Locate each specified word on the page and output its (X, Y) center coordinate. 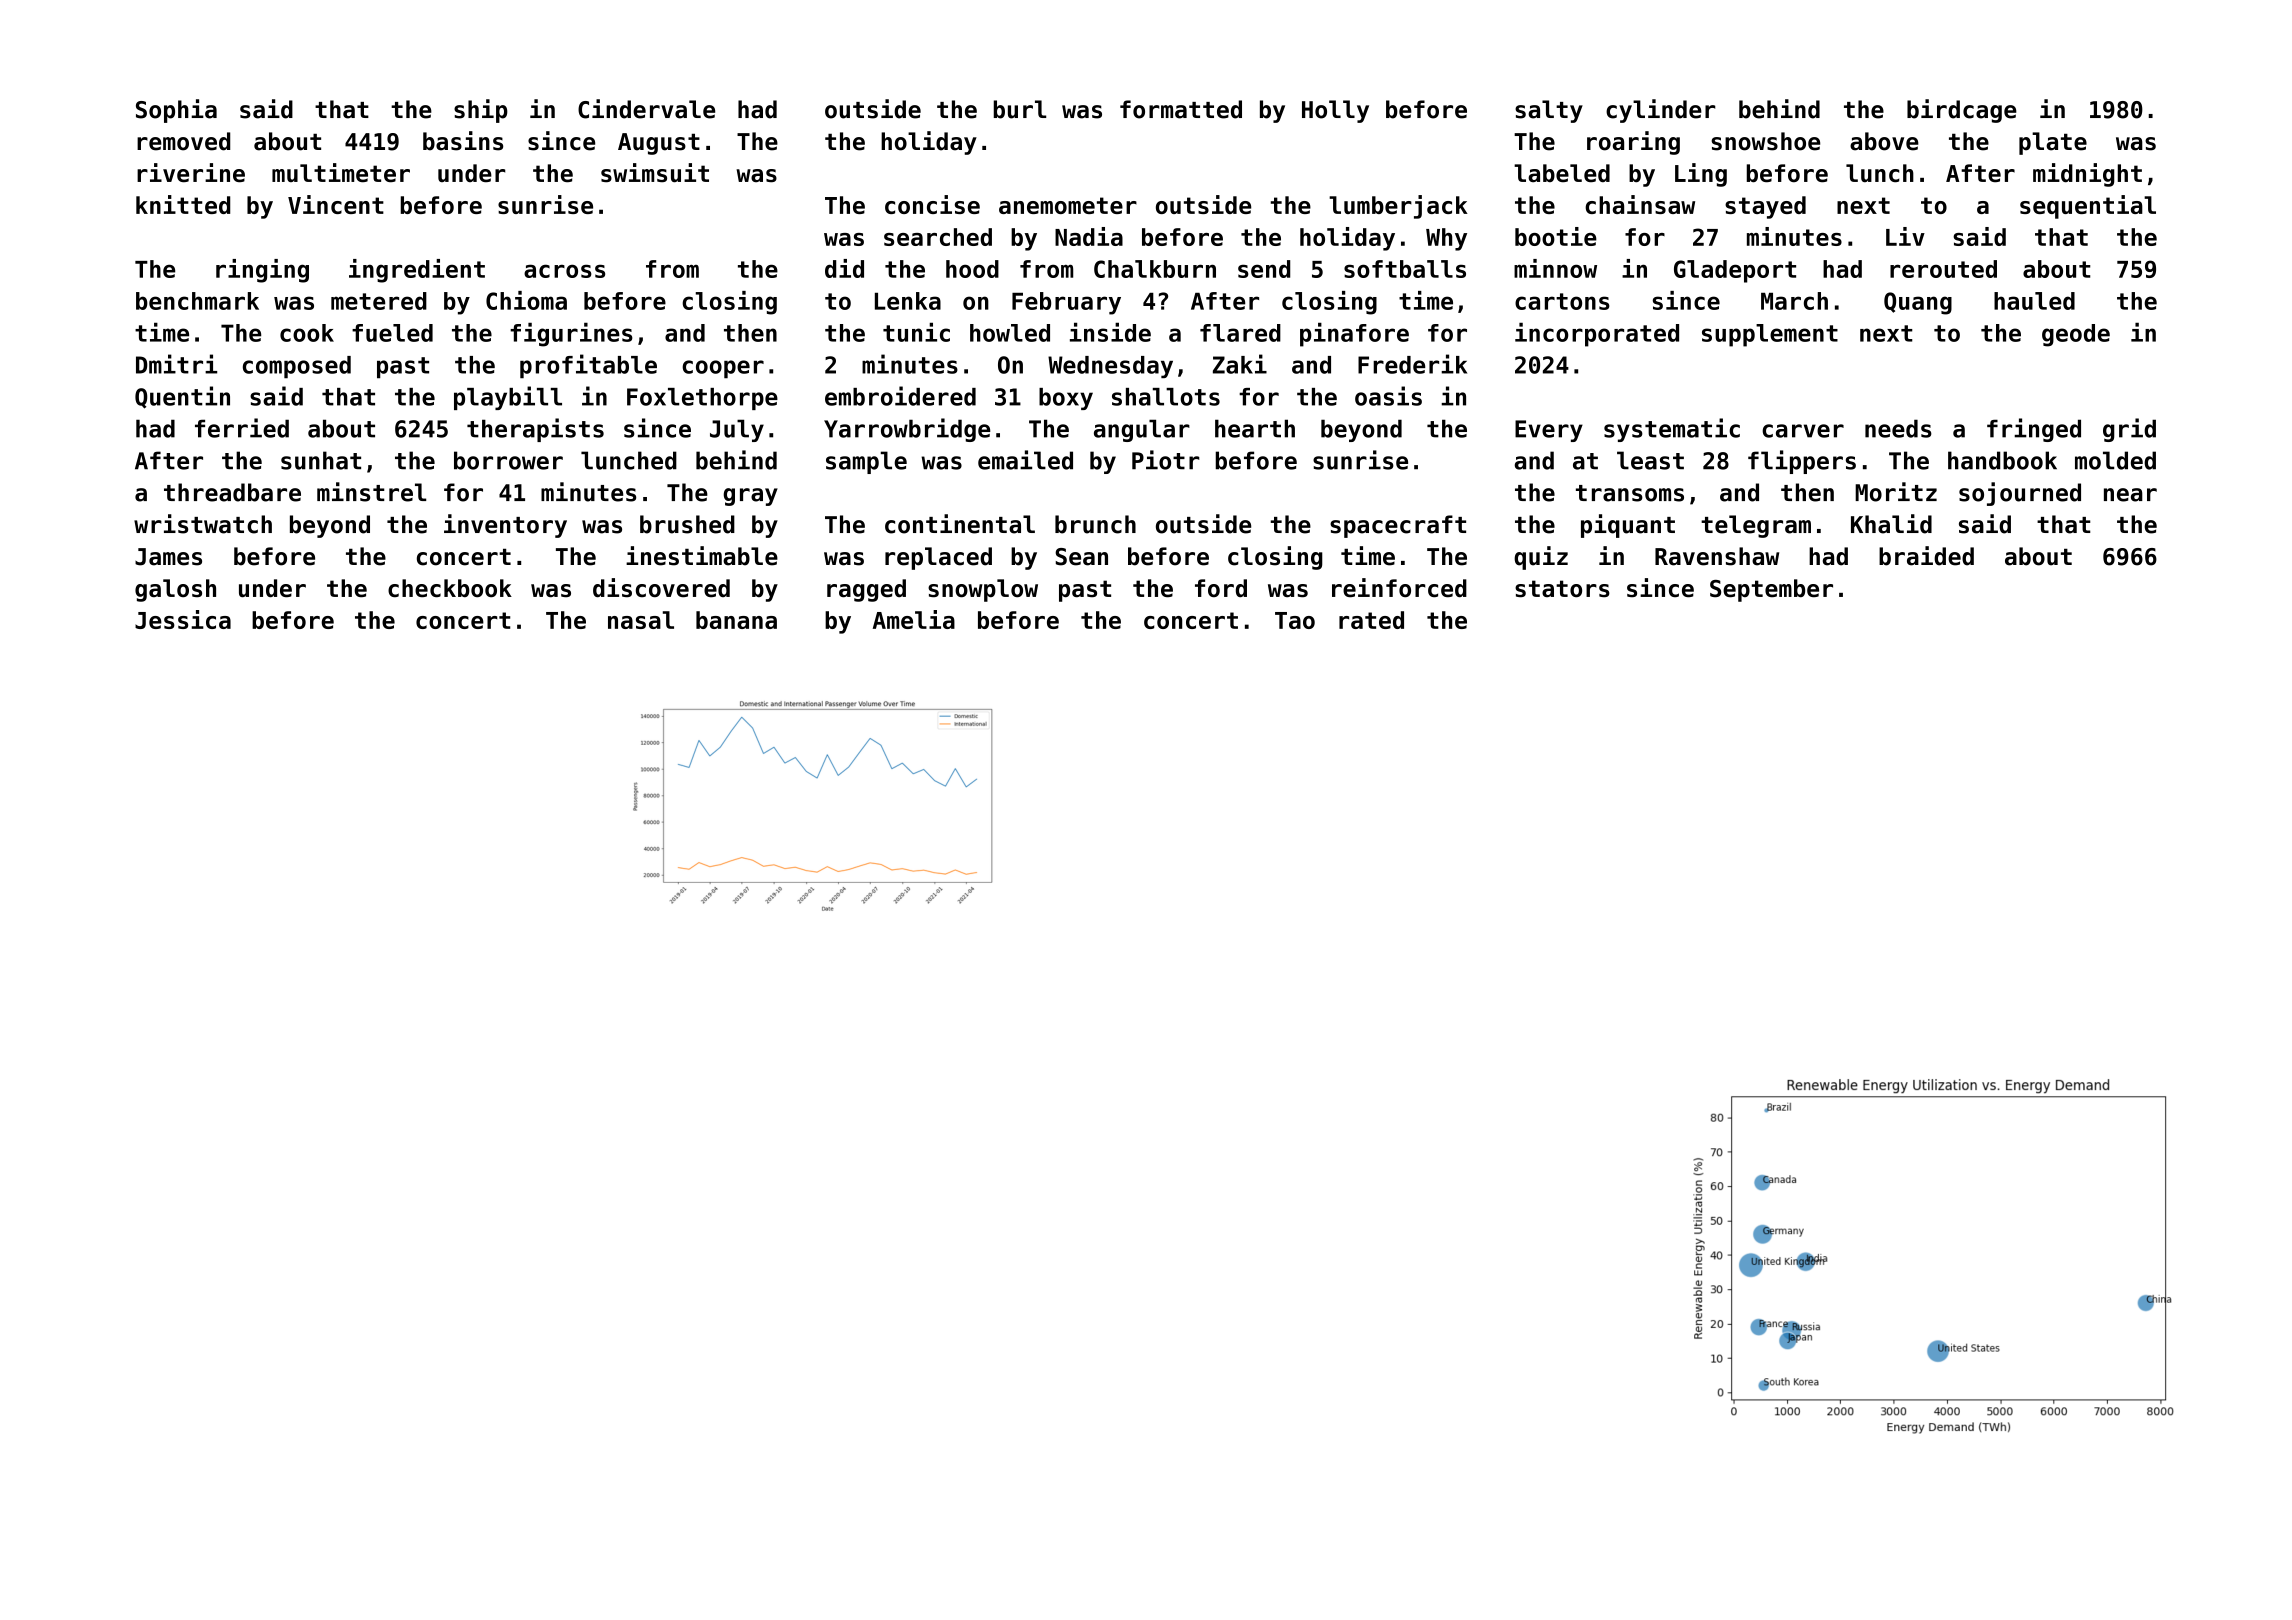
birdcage (1962, 111)
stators (1562, 589)
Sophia (176, 111)
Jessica (183, 619)
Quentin (182, 397)
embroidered (900, 396)
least (1650, 460)
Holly (1335, 111)
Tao (1295, 620)
